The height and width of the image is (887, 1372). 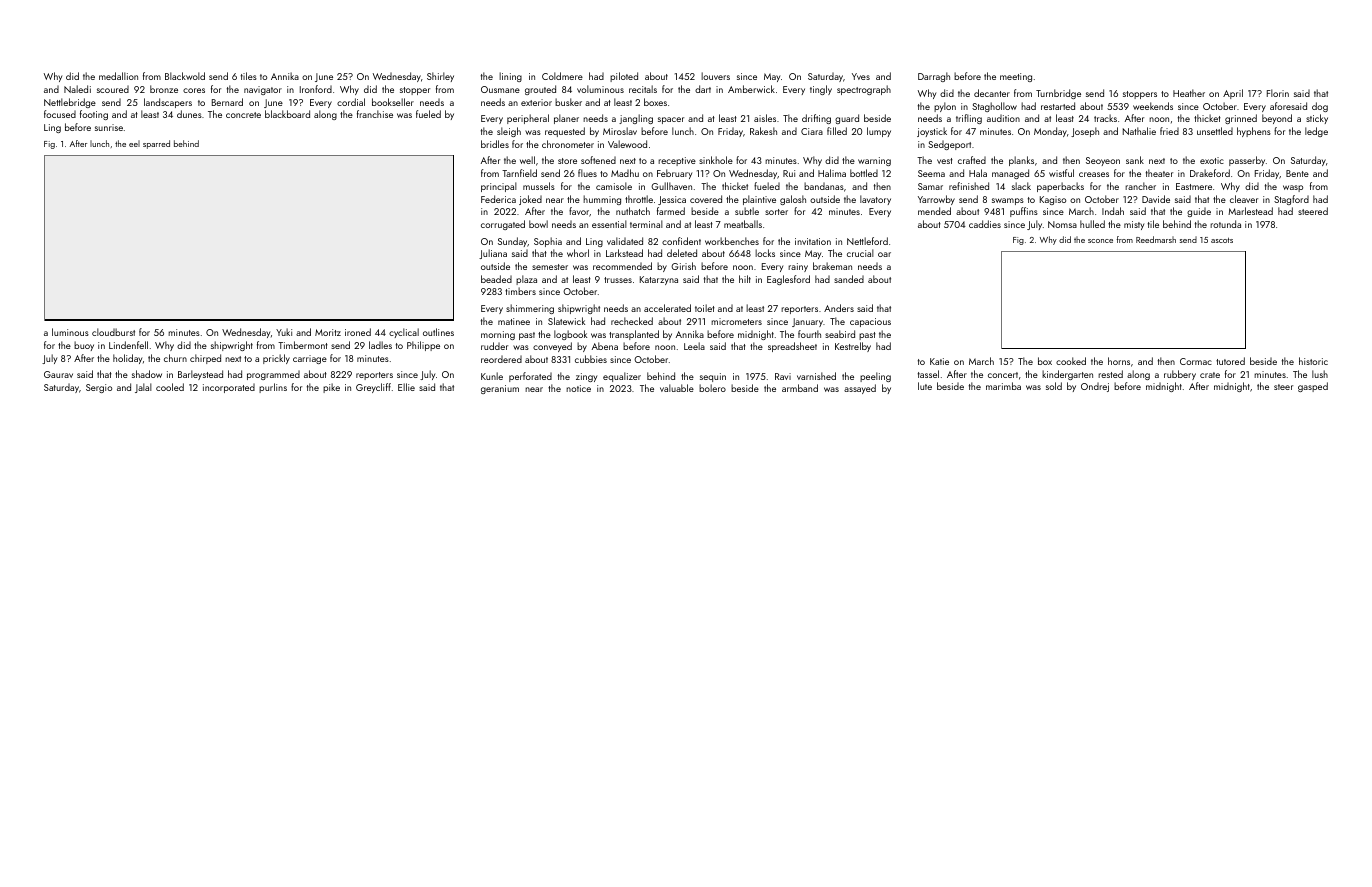 What do you see at coordinates (1320, 107) in the image?
I see `dog` at bounding box center [1320, 107].
